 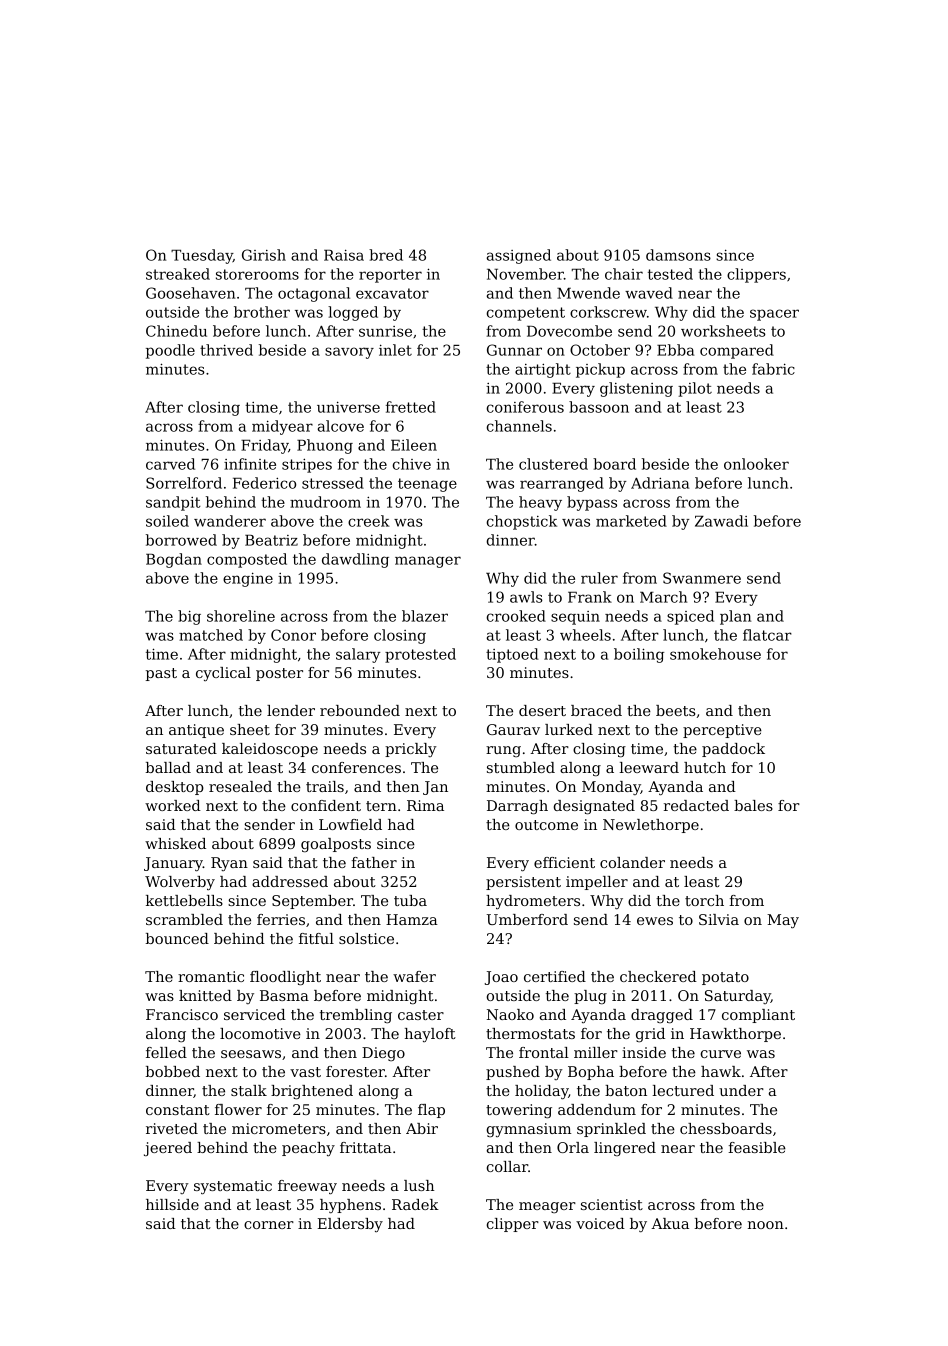 I want to click on damsons, so click(x=678, y=255).
